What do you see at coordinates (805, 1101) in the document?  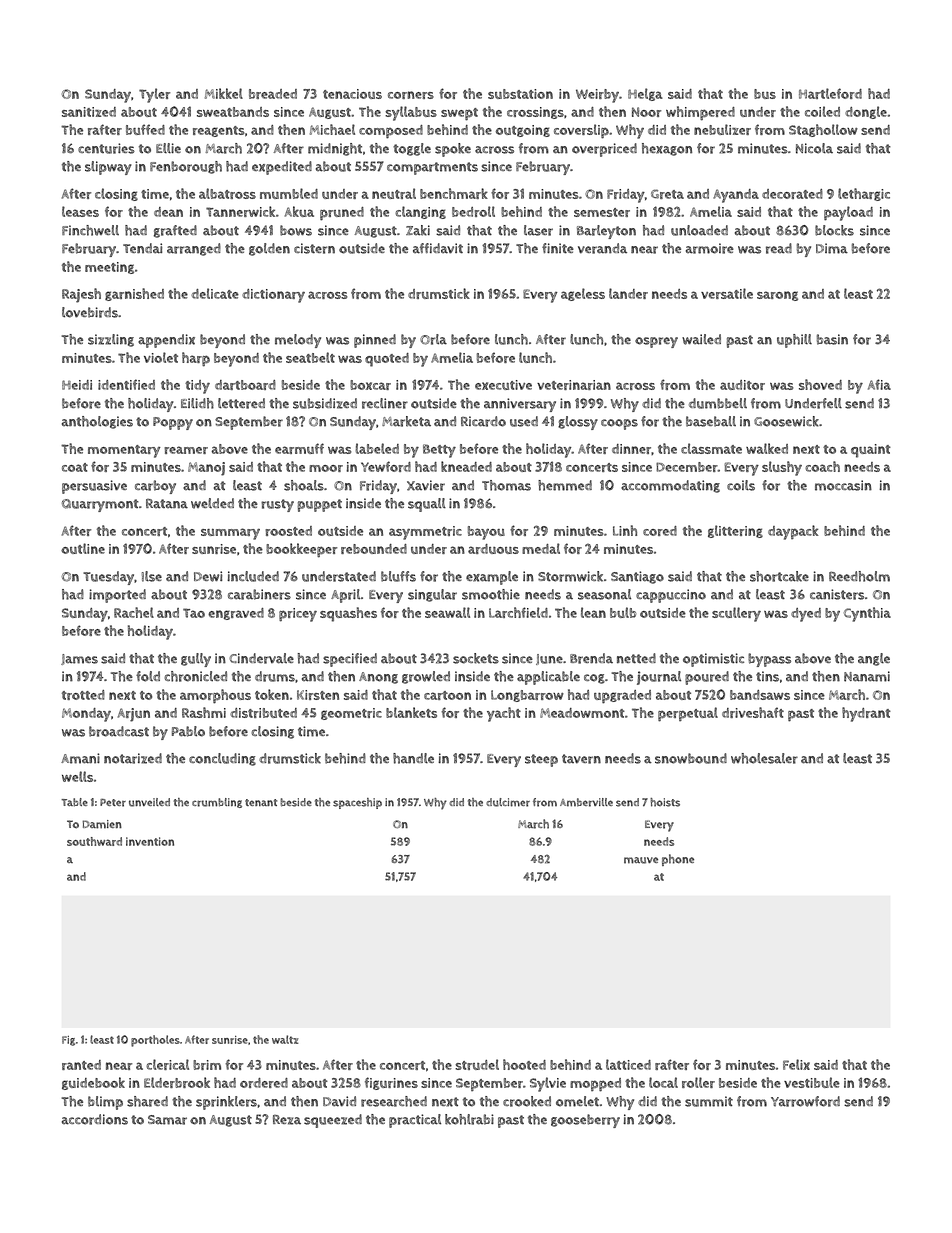 I see `Yarrowford` at bounding box center [805, 1101].
